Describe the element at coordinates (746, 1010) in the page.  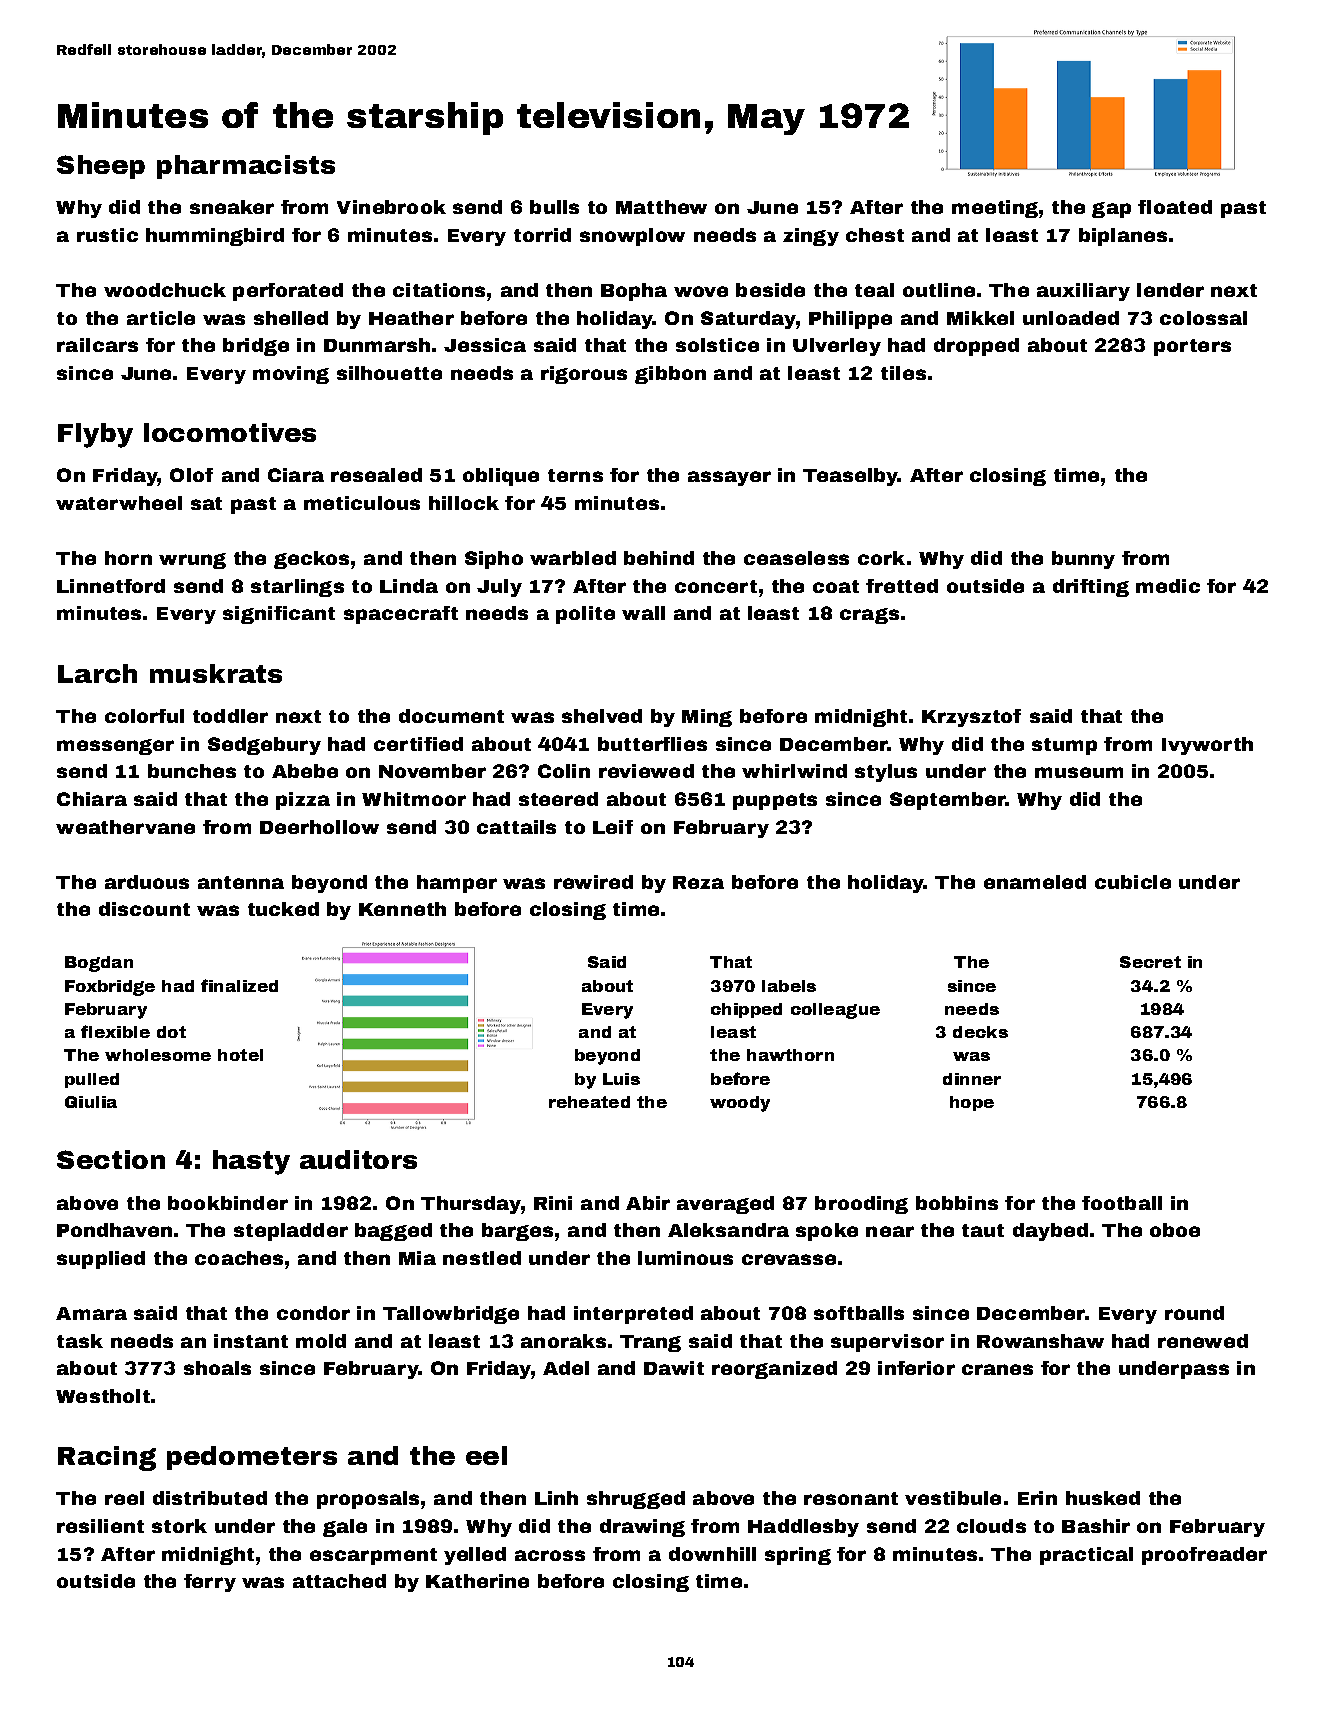
I see `chipped` at that location.
